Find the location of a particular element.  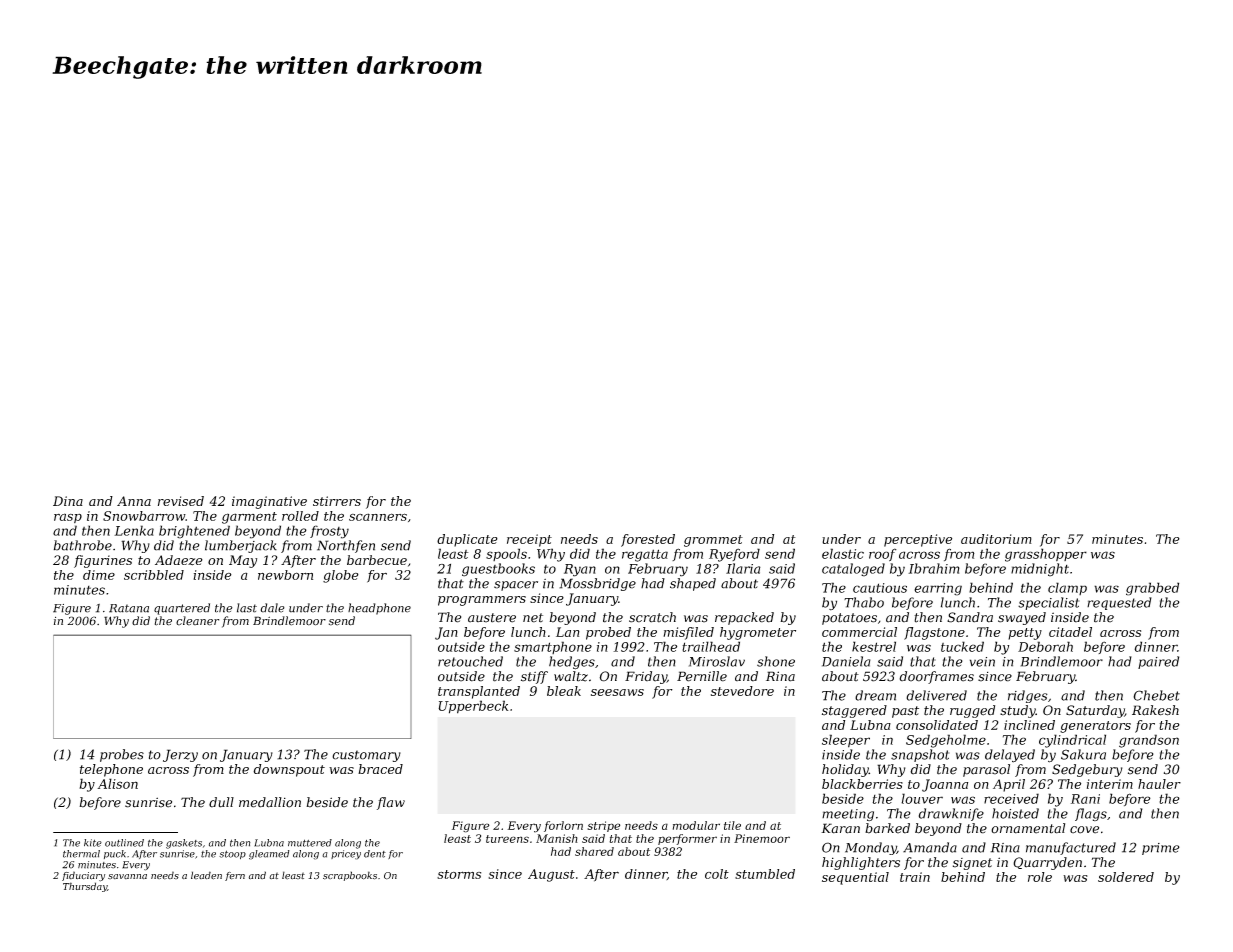

Ryan is located at coordinates (580, 570).
